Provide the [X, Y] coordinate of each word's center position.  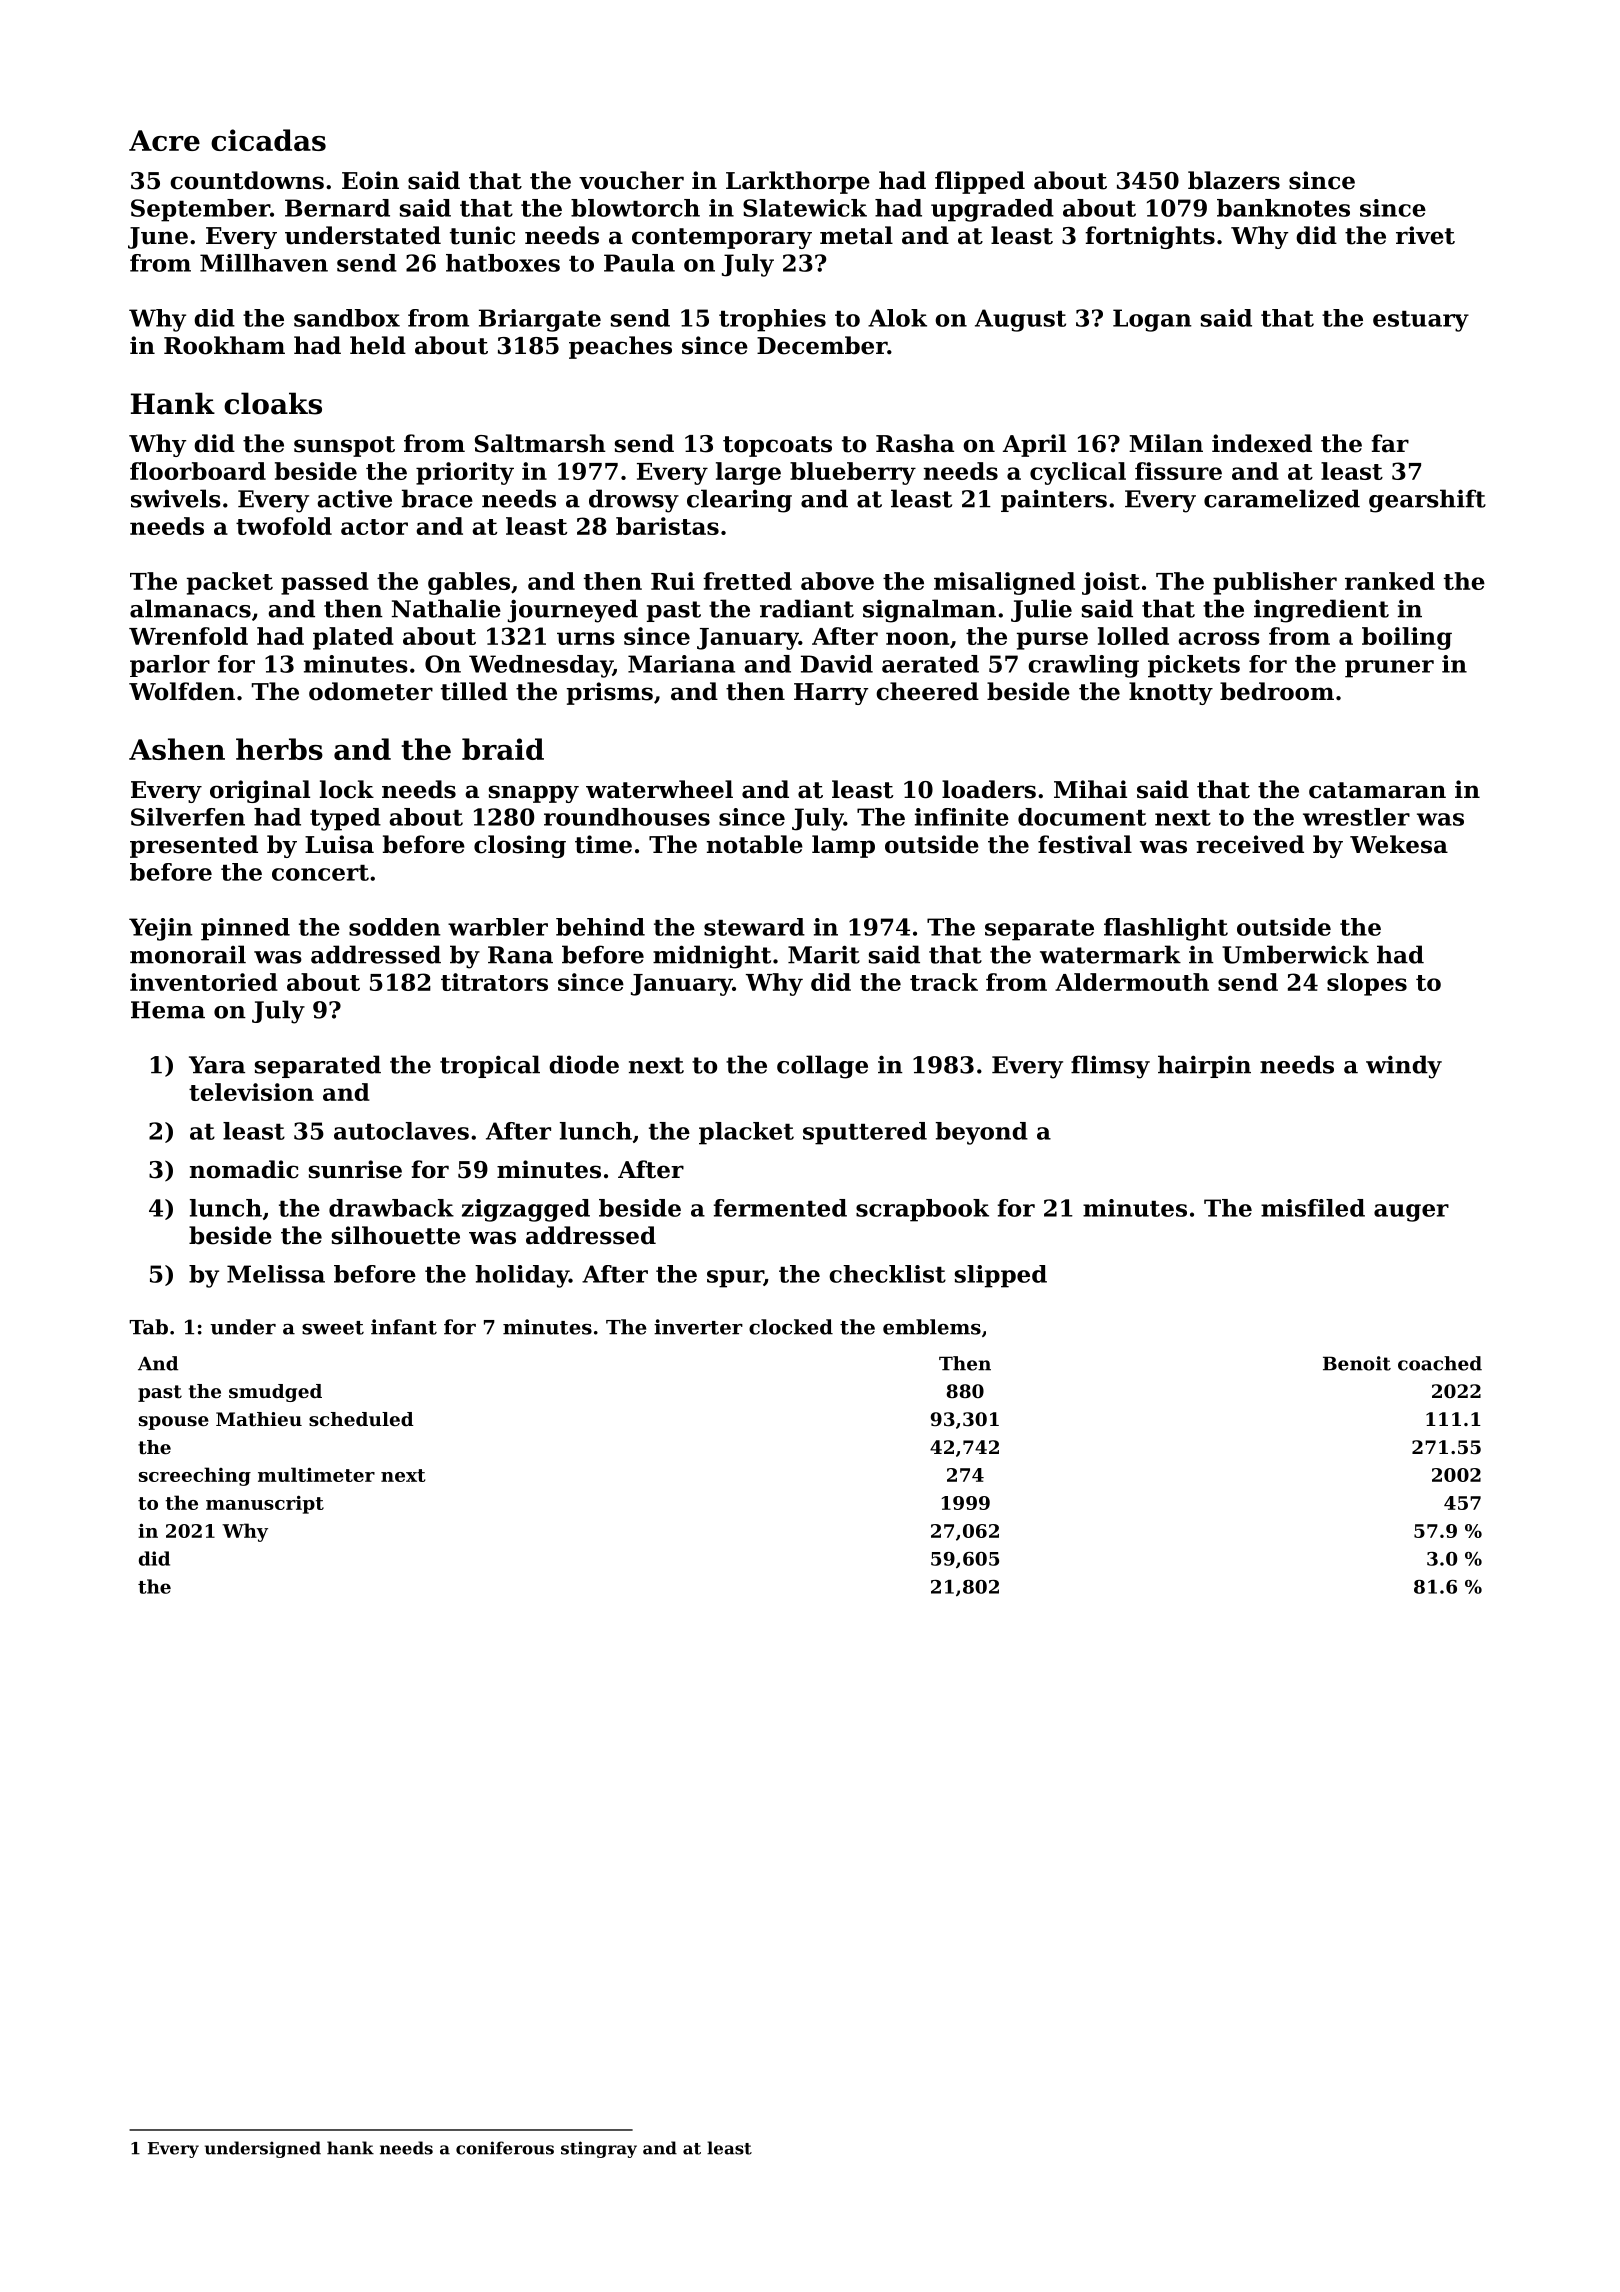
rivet [1425, 235]
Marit [824, 954]
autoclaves [401, 1131]
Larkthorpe [798, 182]
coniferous [505, 2148]
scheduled [361, 1419]
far [1390, 443]
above [837, 581]
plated [353, 638]
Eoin [370, 180]
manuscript [265, 1504]
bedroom [1277, 691]
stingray [599, 2149]
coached [1440, 1363]
